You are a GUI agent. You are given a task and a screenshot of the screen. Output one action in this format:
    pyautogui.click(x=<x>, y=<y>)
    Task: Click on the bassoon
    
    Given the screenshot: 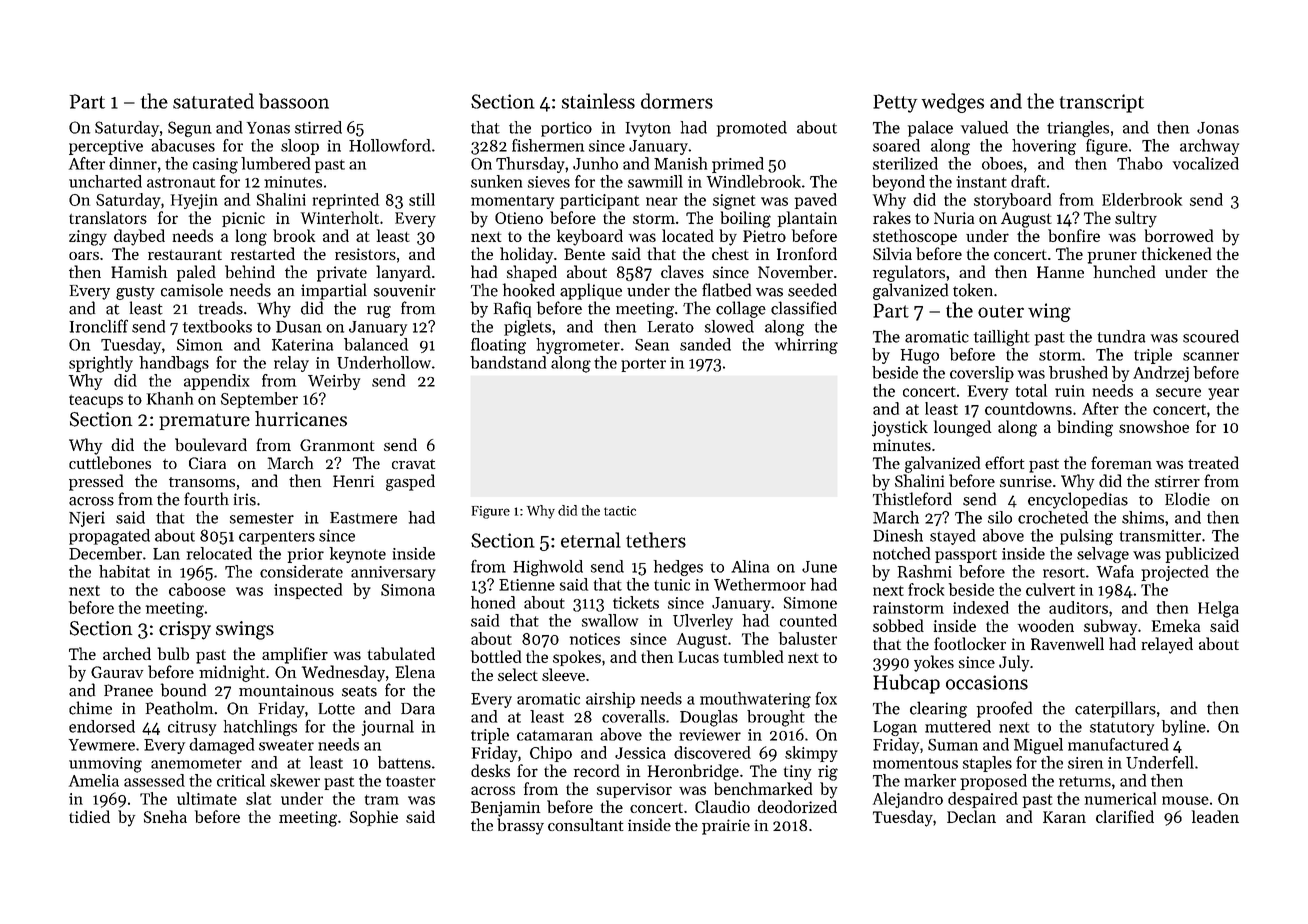 What is the action you would take?
    pyautogui.click(x=294, y=101)
